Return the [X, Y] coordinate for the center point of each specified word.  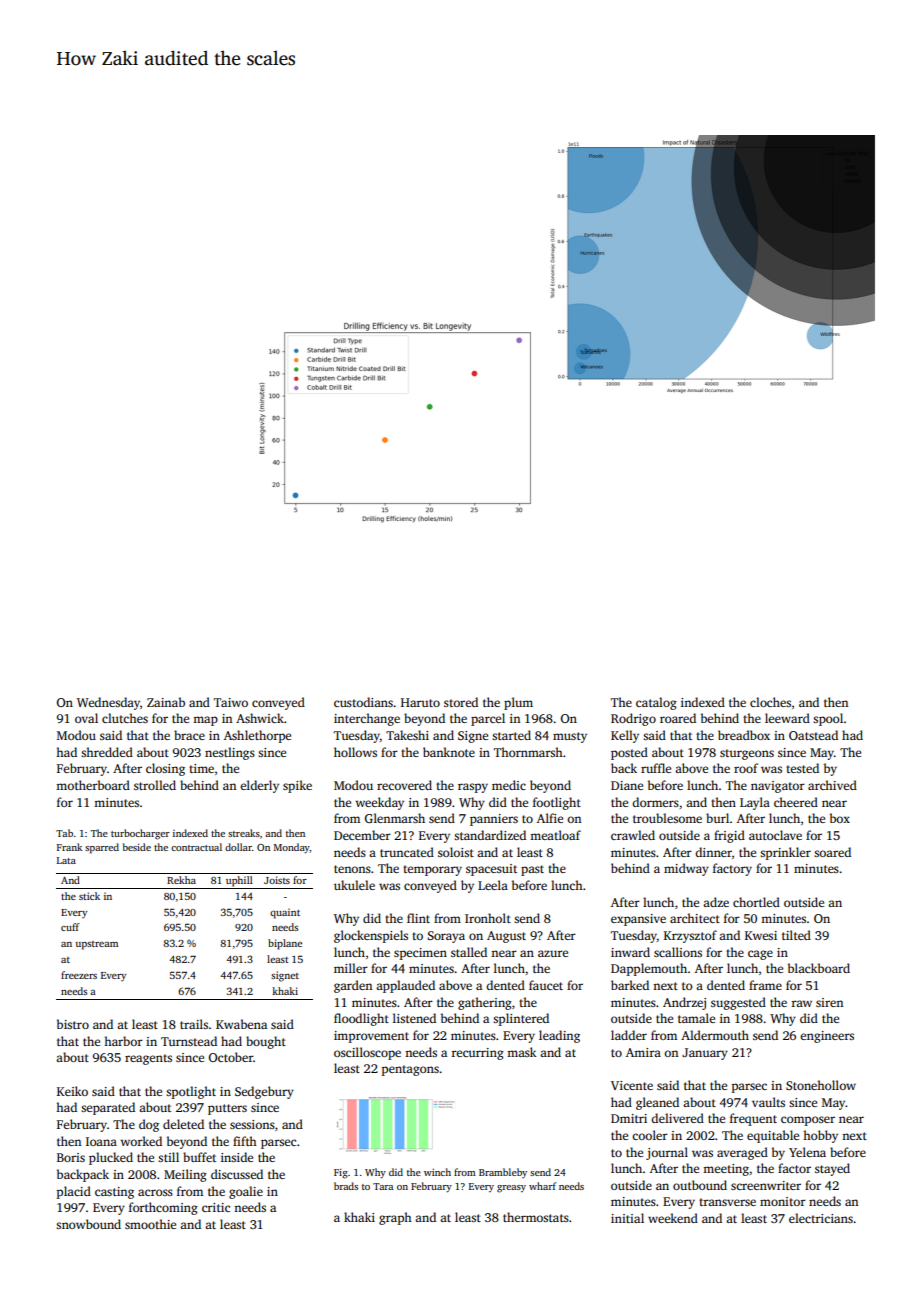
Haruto [420, 702]
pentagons [410, 1070]
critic [216, 1207]
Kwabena [241, 1024]
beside [137, 847]
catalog [656, 703]
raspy [473, 788]
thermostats [536, 1217]
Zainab [166, 702]
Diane [627, 785]
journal [667, 1153]
